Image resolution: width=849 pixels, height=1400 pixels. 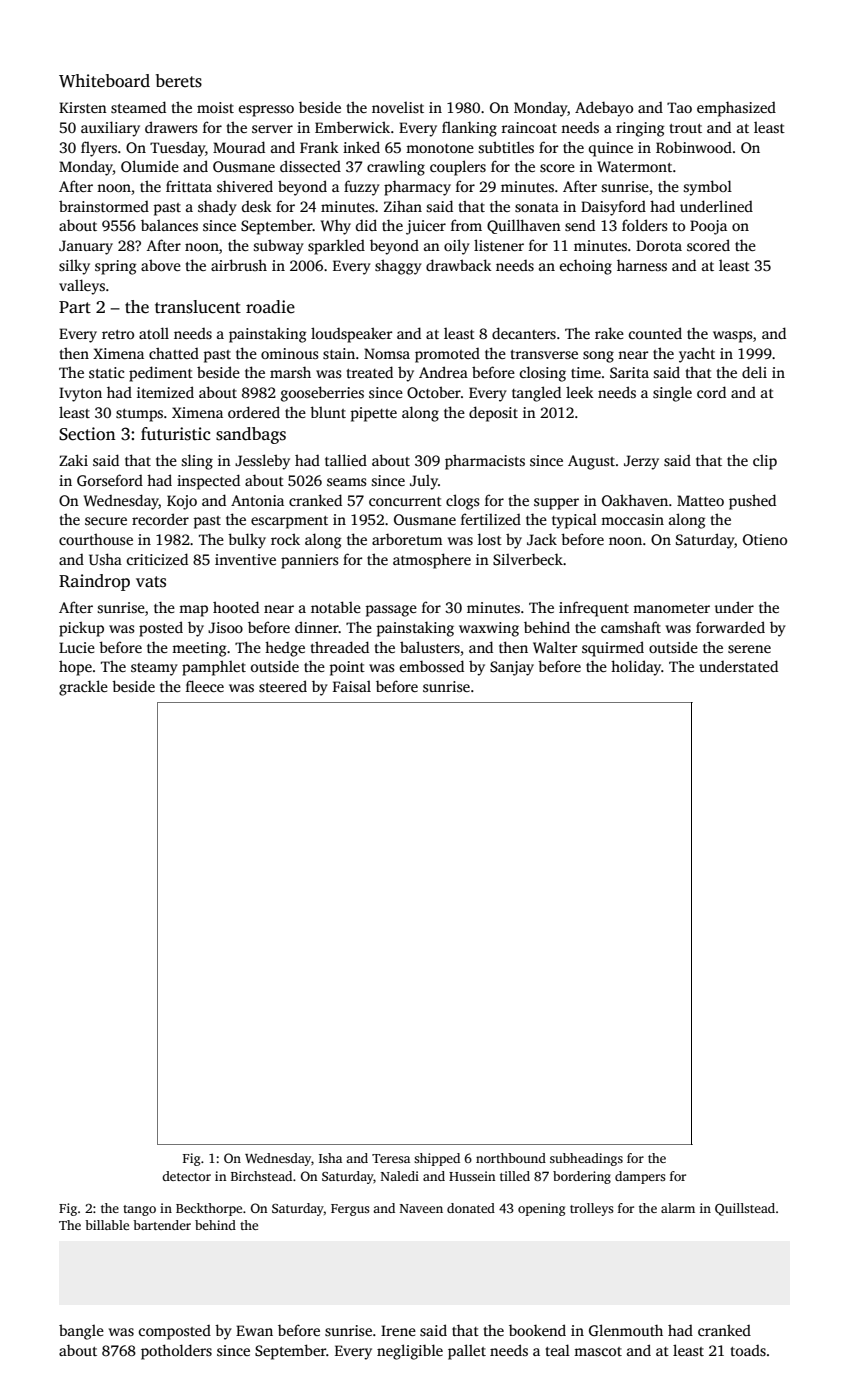 I want to click on emphasized, so click(x=736, y=109).
